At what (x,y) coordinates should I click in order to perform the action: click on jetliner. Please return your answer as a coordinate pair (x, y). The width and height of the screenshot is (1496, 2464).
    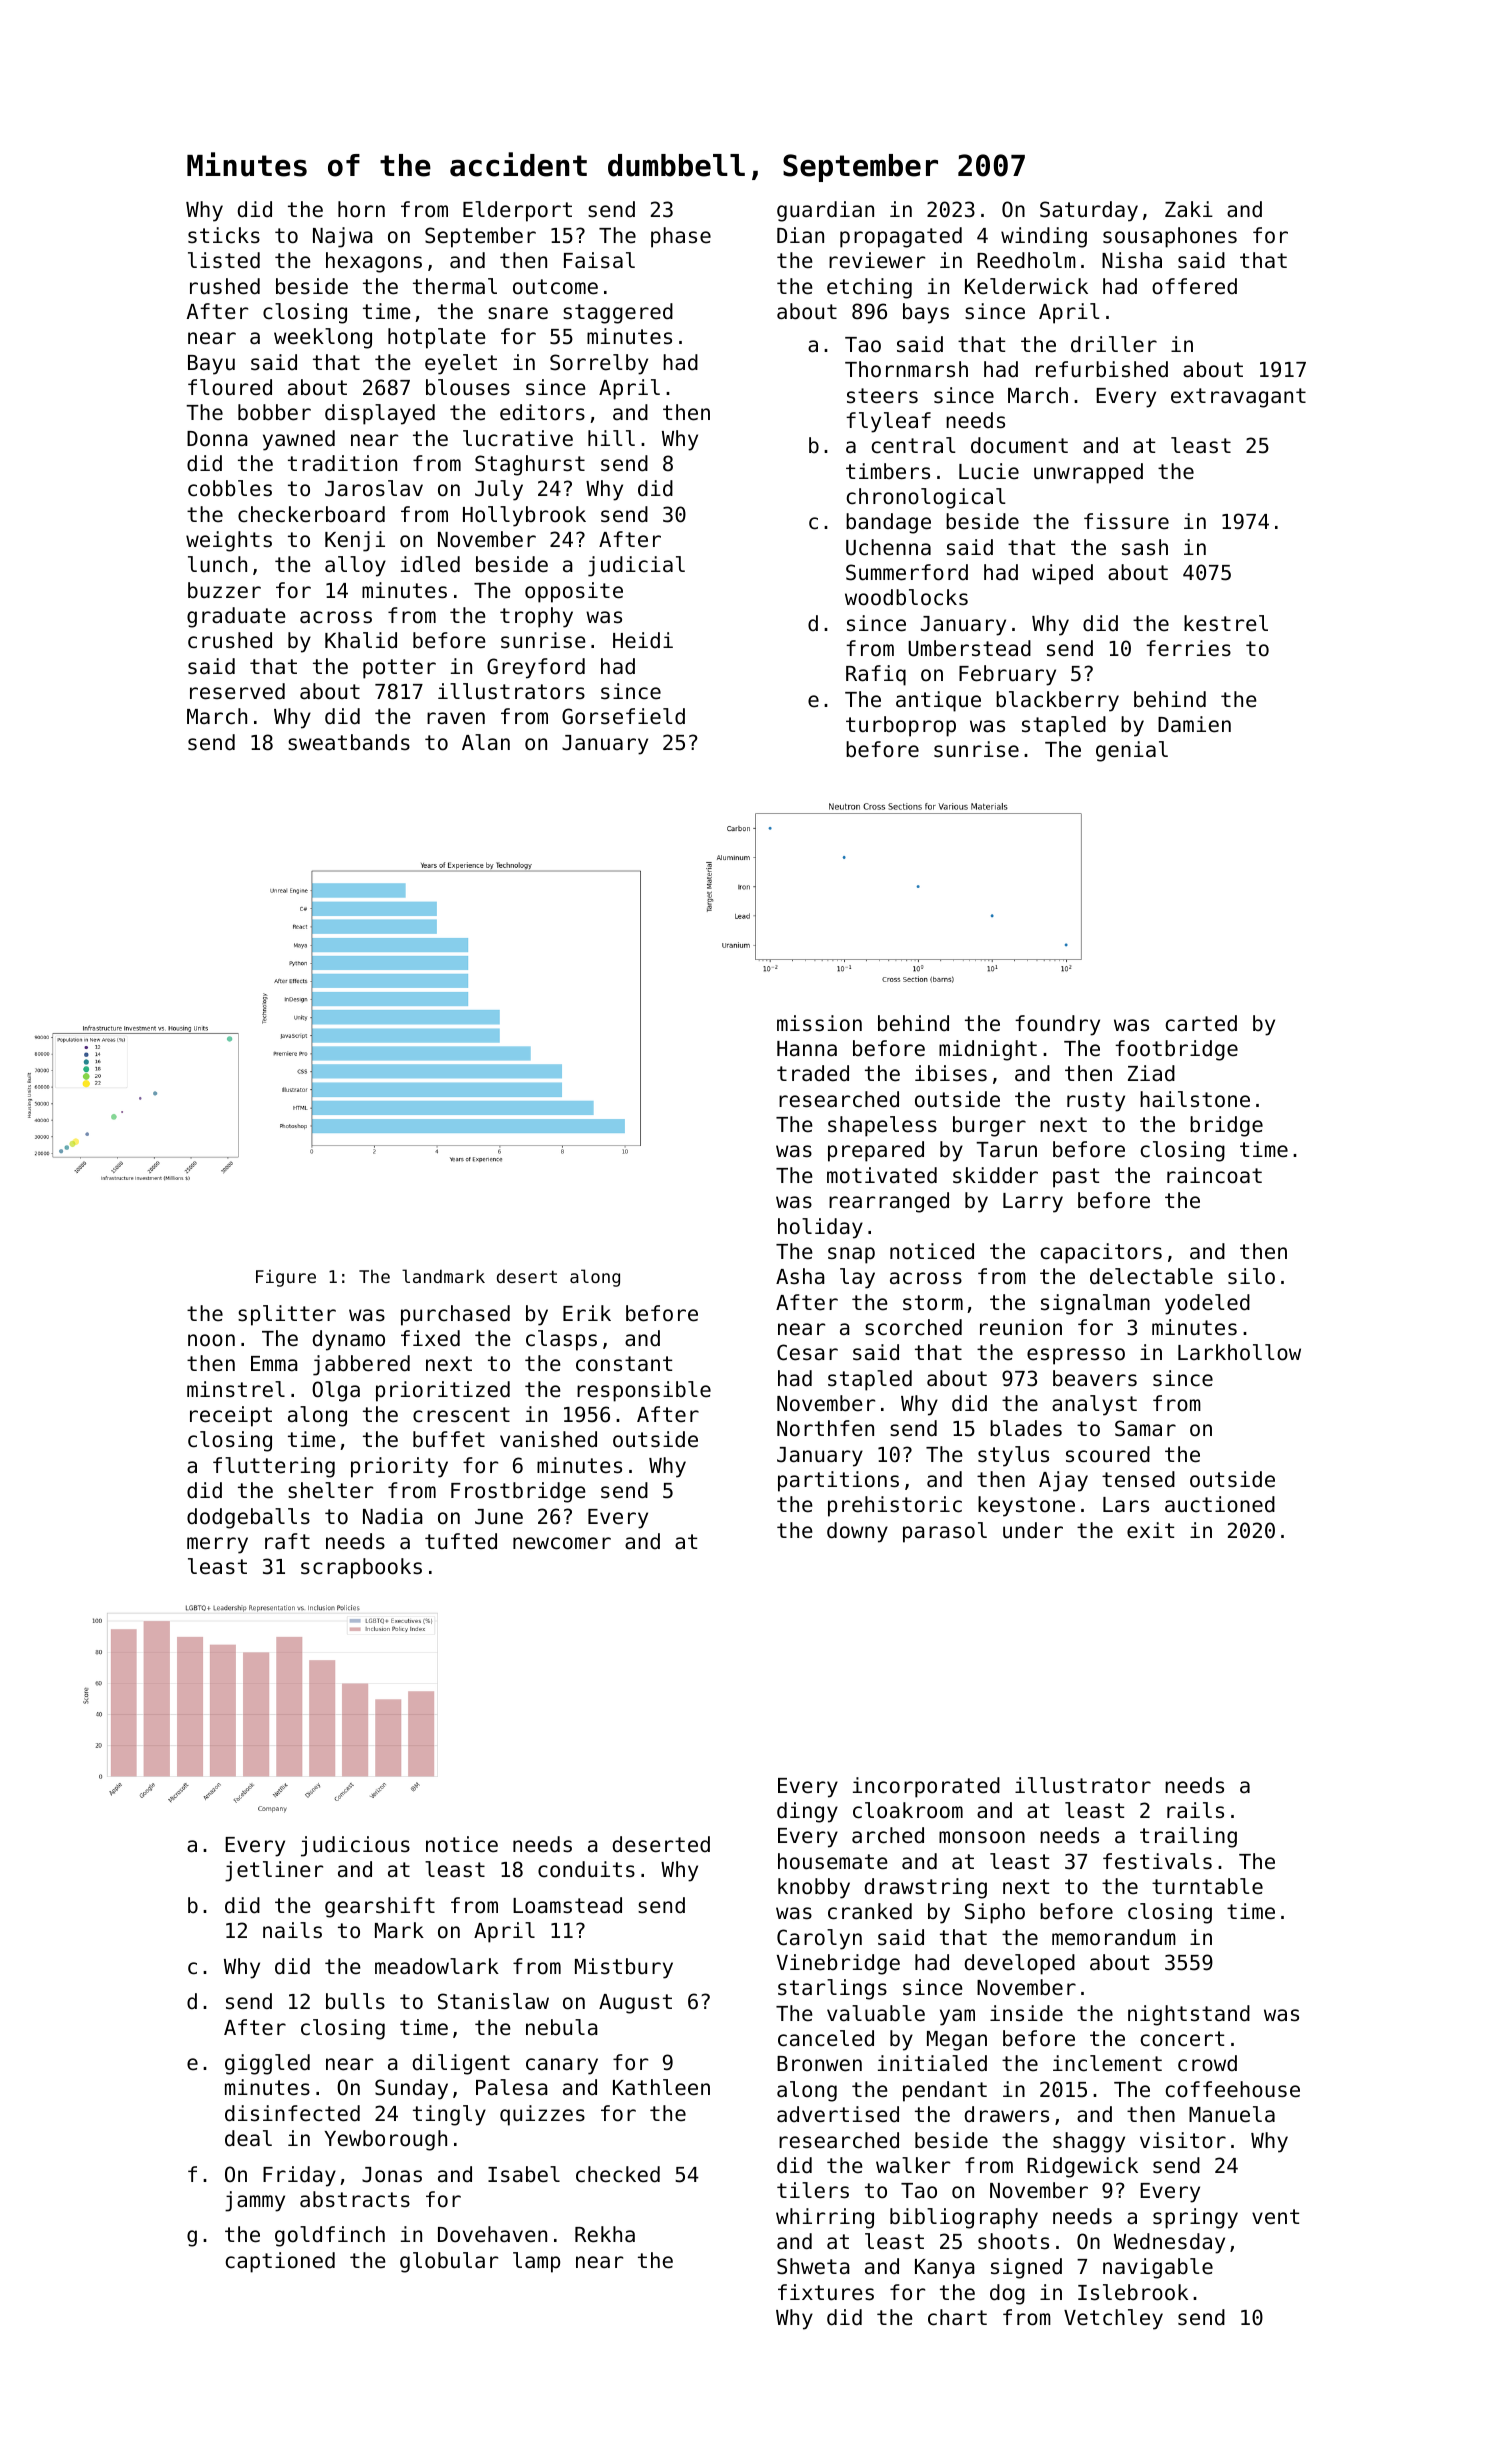
    Looking at the image, I should click on (274, 1871).
